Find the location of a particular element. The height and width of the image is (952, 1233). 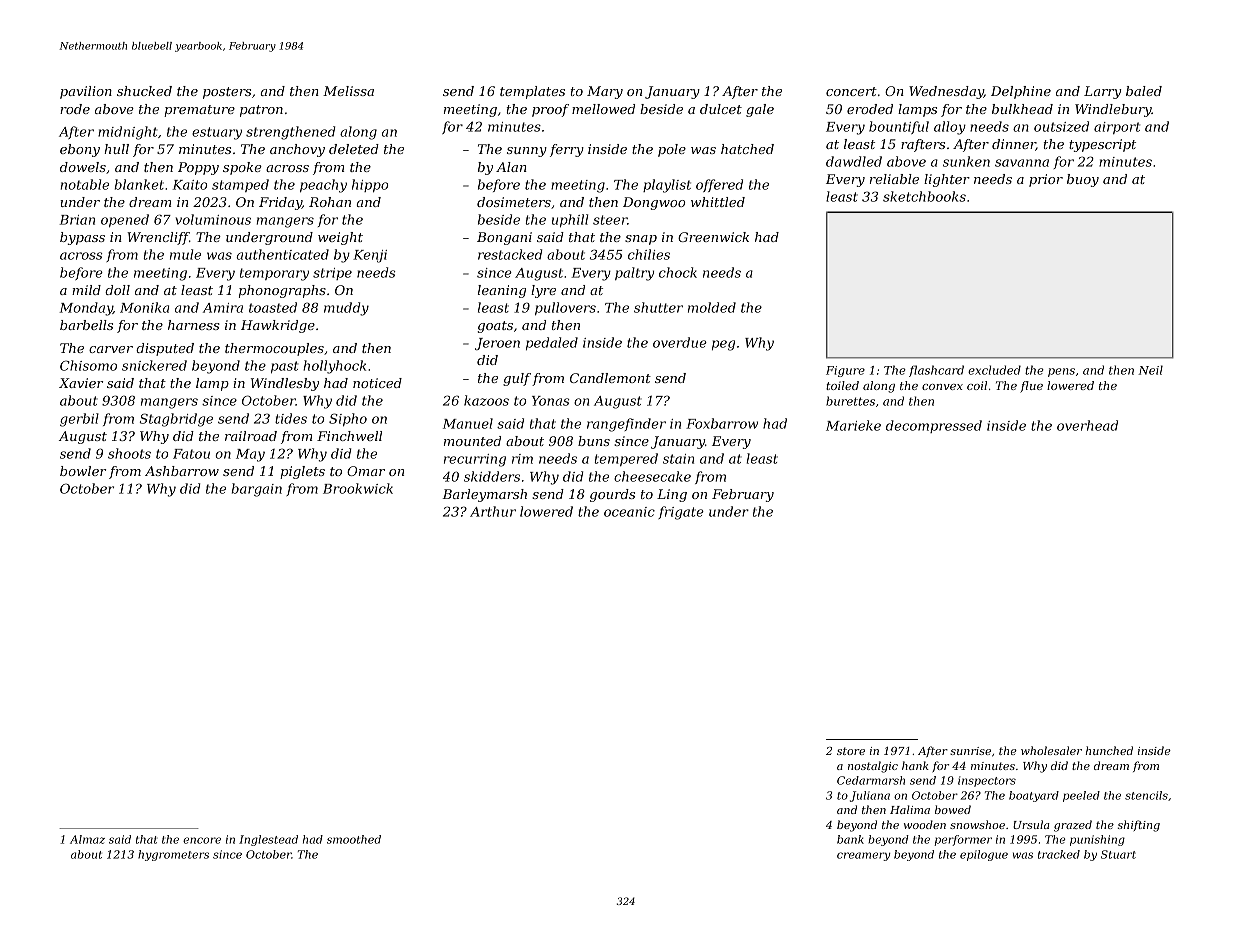

templates is located at coordinates (532, 92).
